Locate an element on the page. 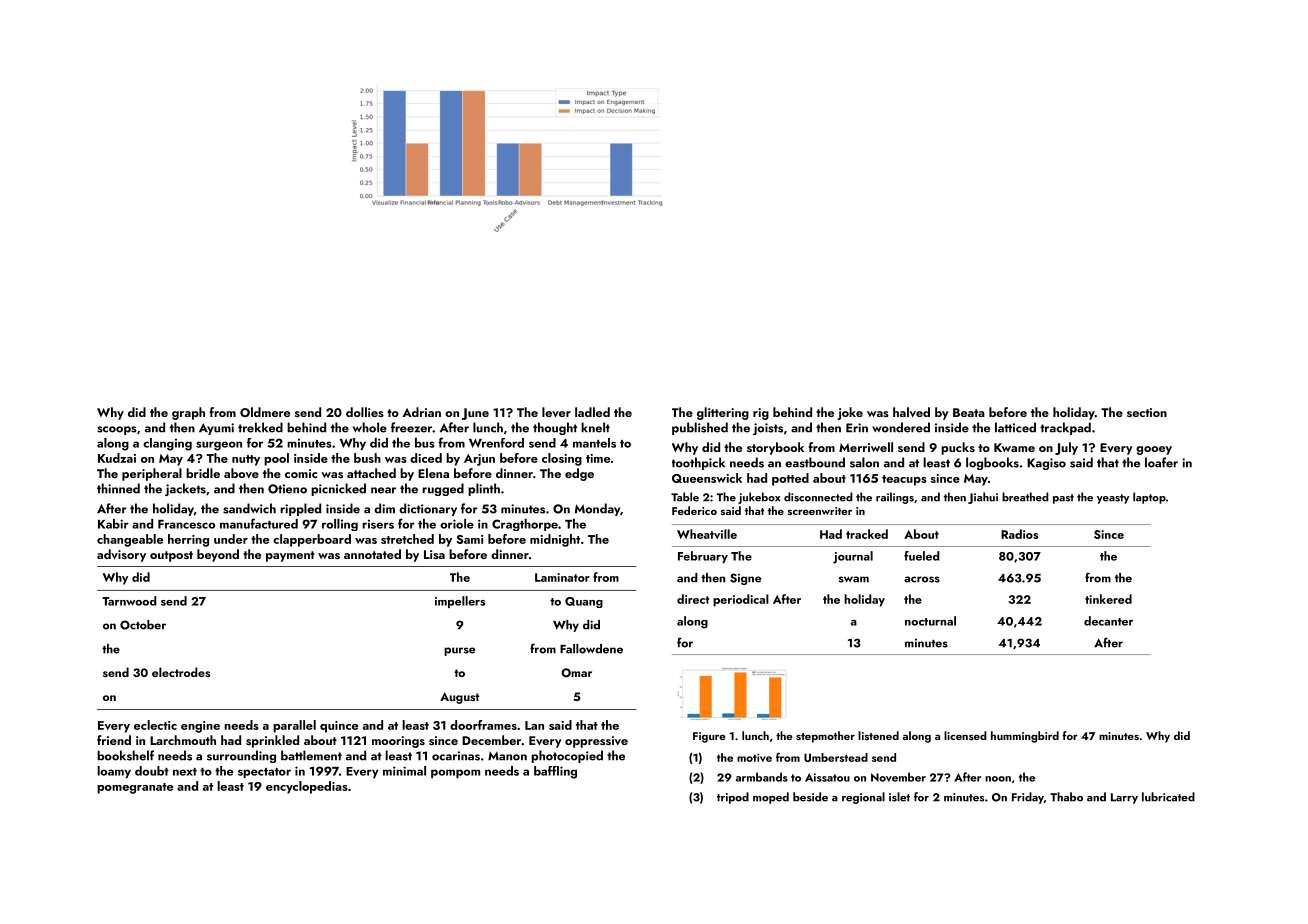 This image has height=924, width=1308. section is located at coordinates (1147, 412).
